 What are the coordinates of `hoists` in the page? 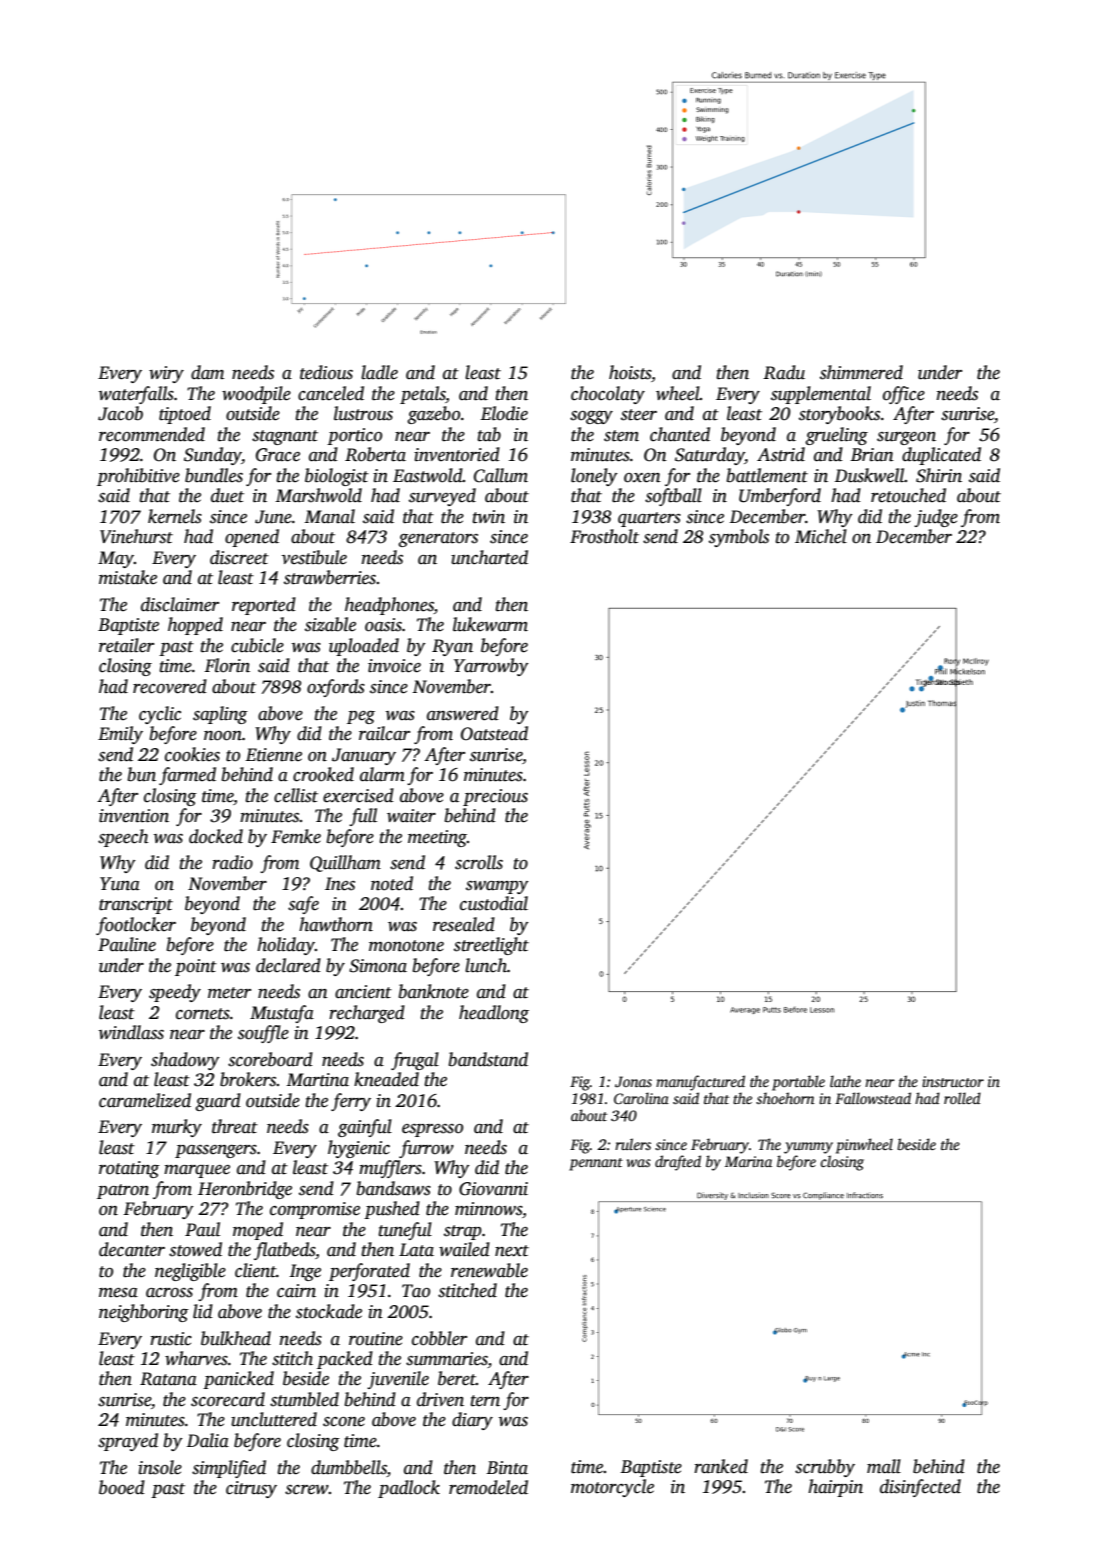 It's located at (630, 372).
